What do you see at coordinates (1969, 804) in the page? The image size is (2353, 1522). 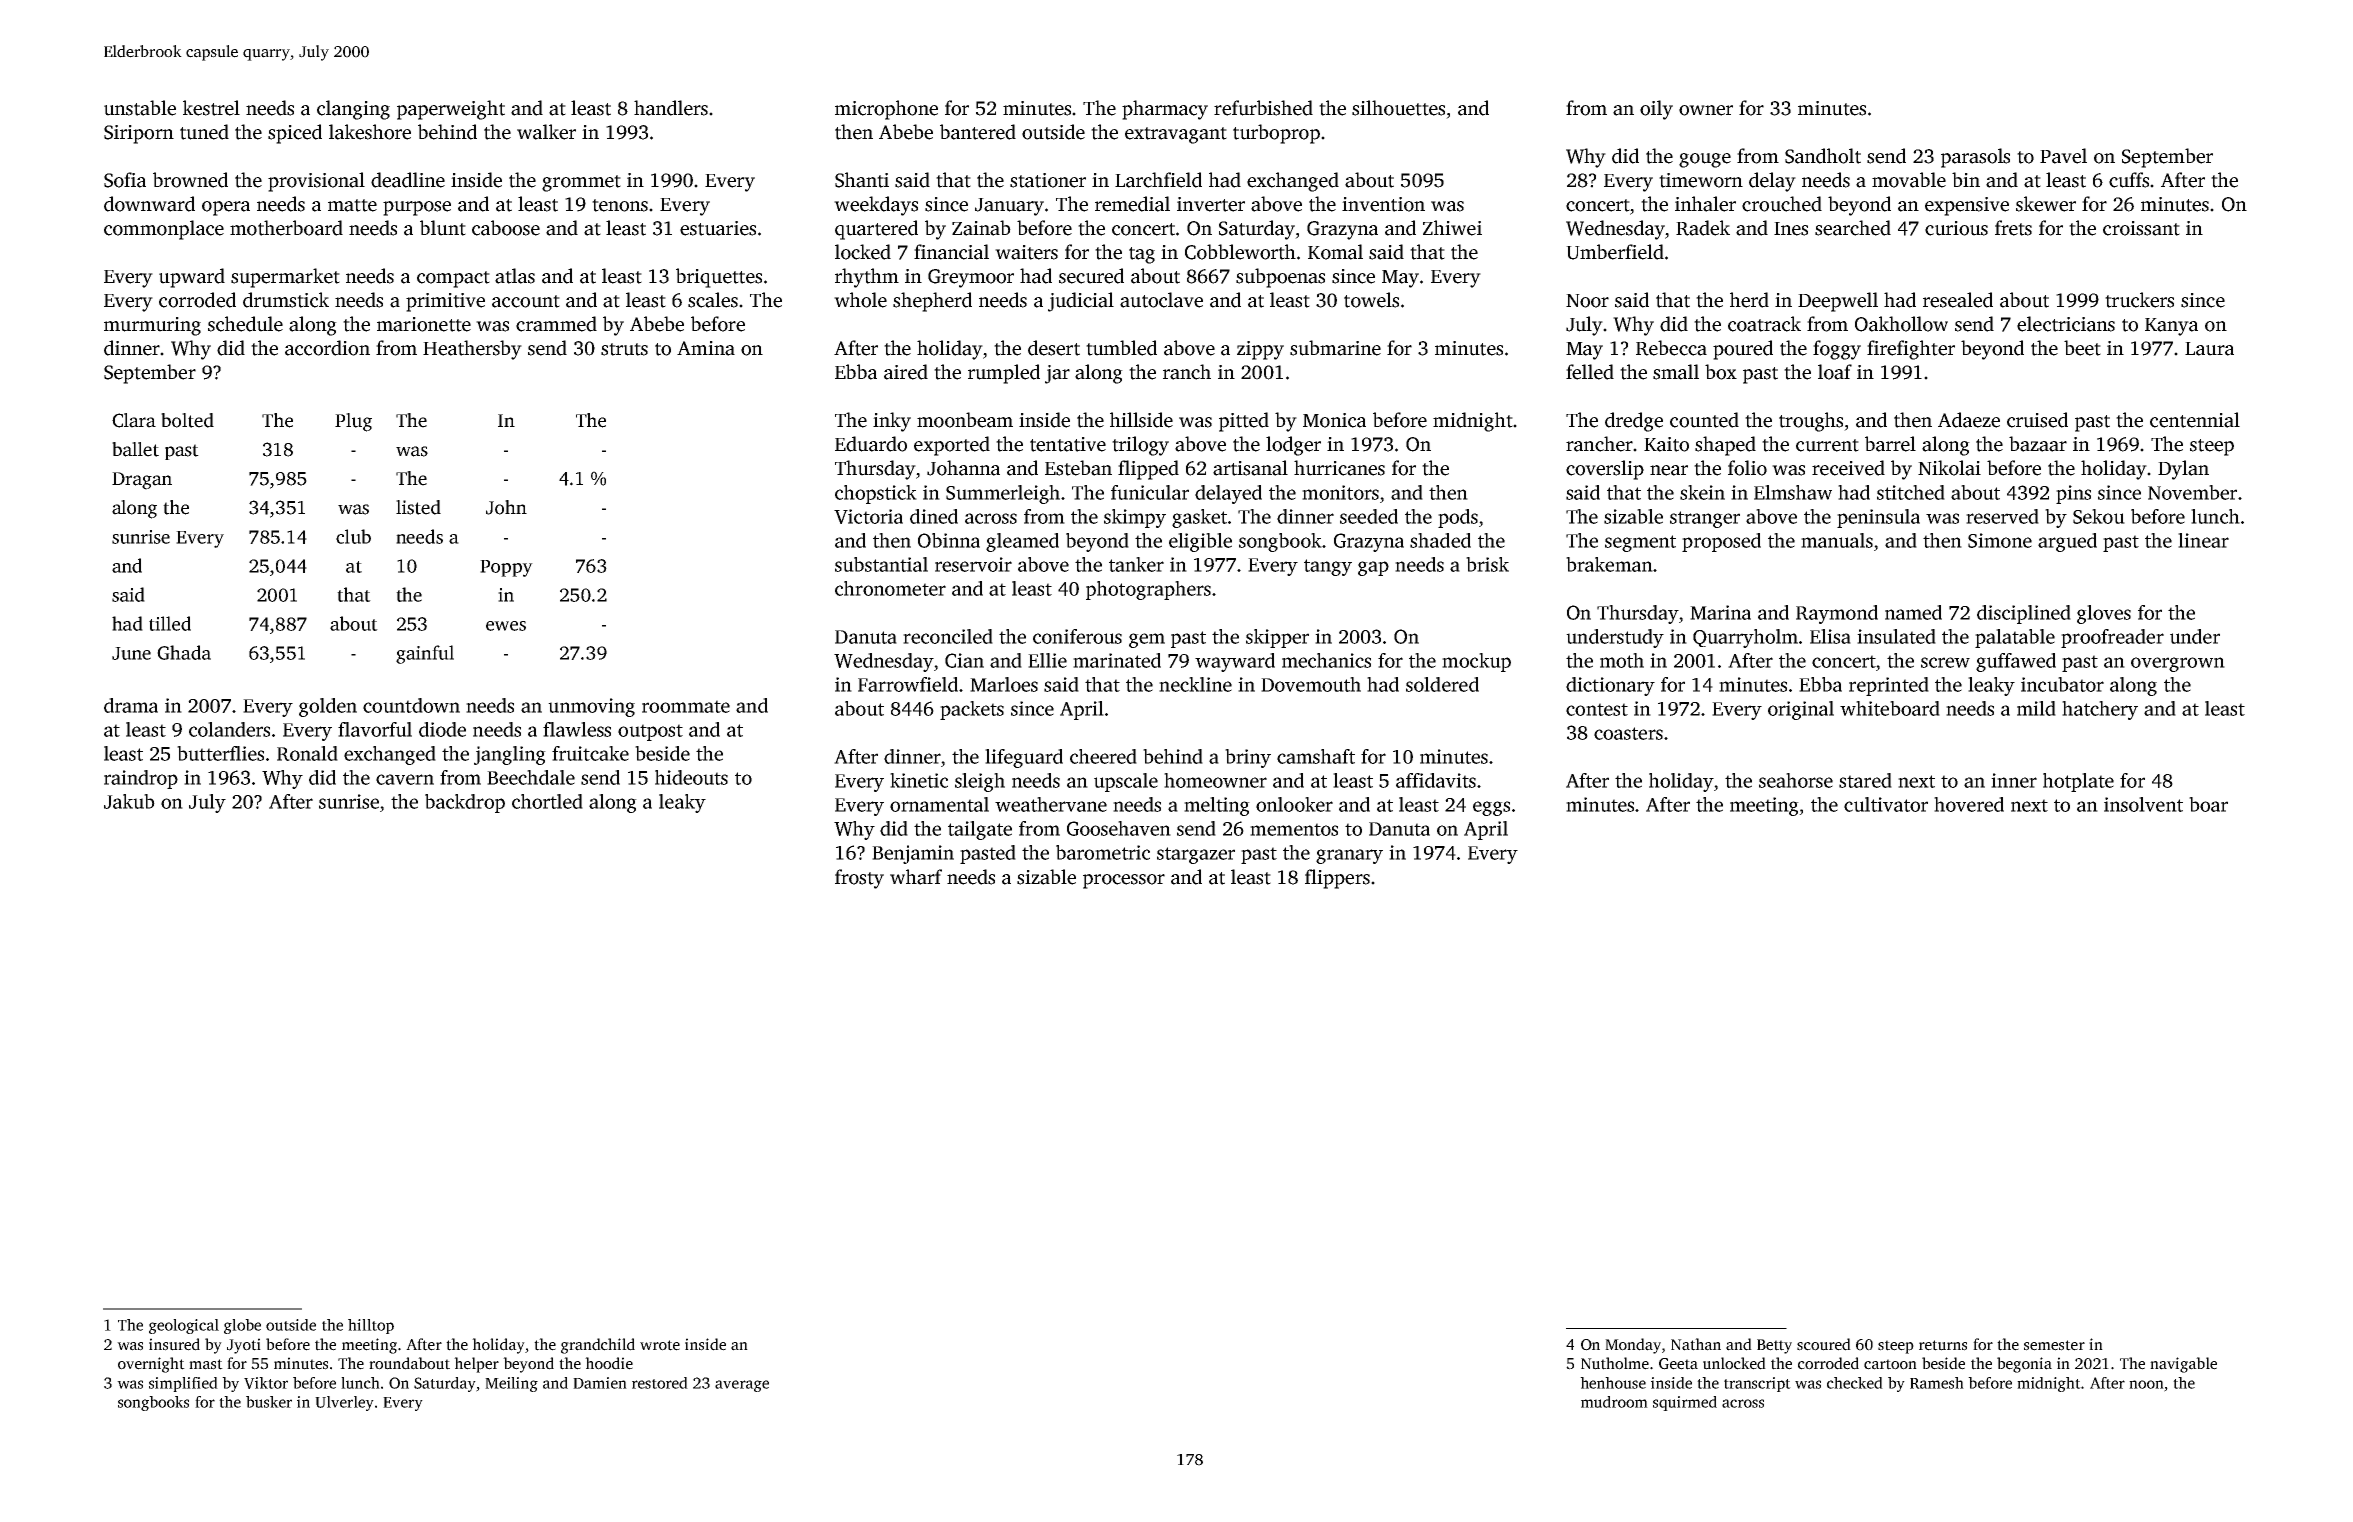 I see `hovered` at bounding box center [1969, 804].
